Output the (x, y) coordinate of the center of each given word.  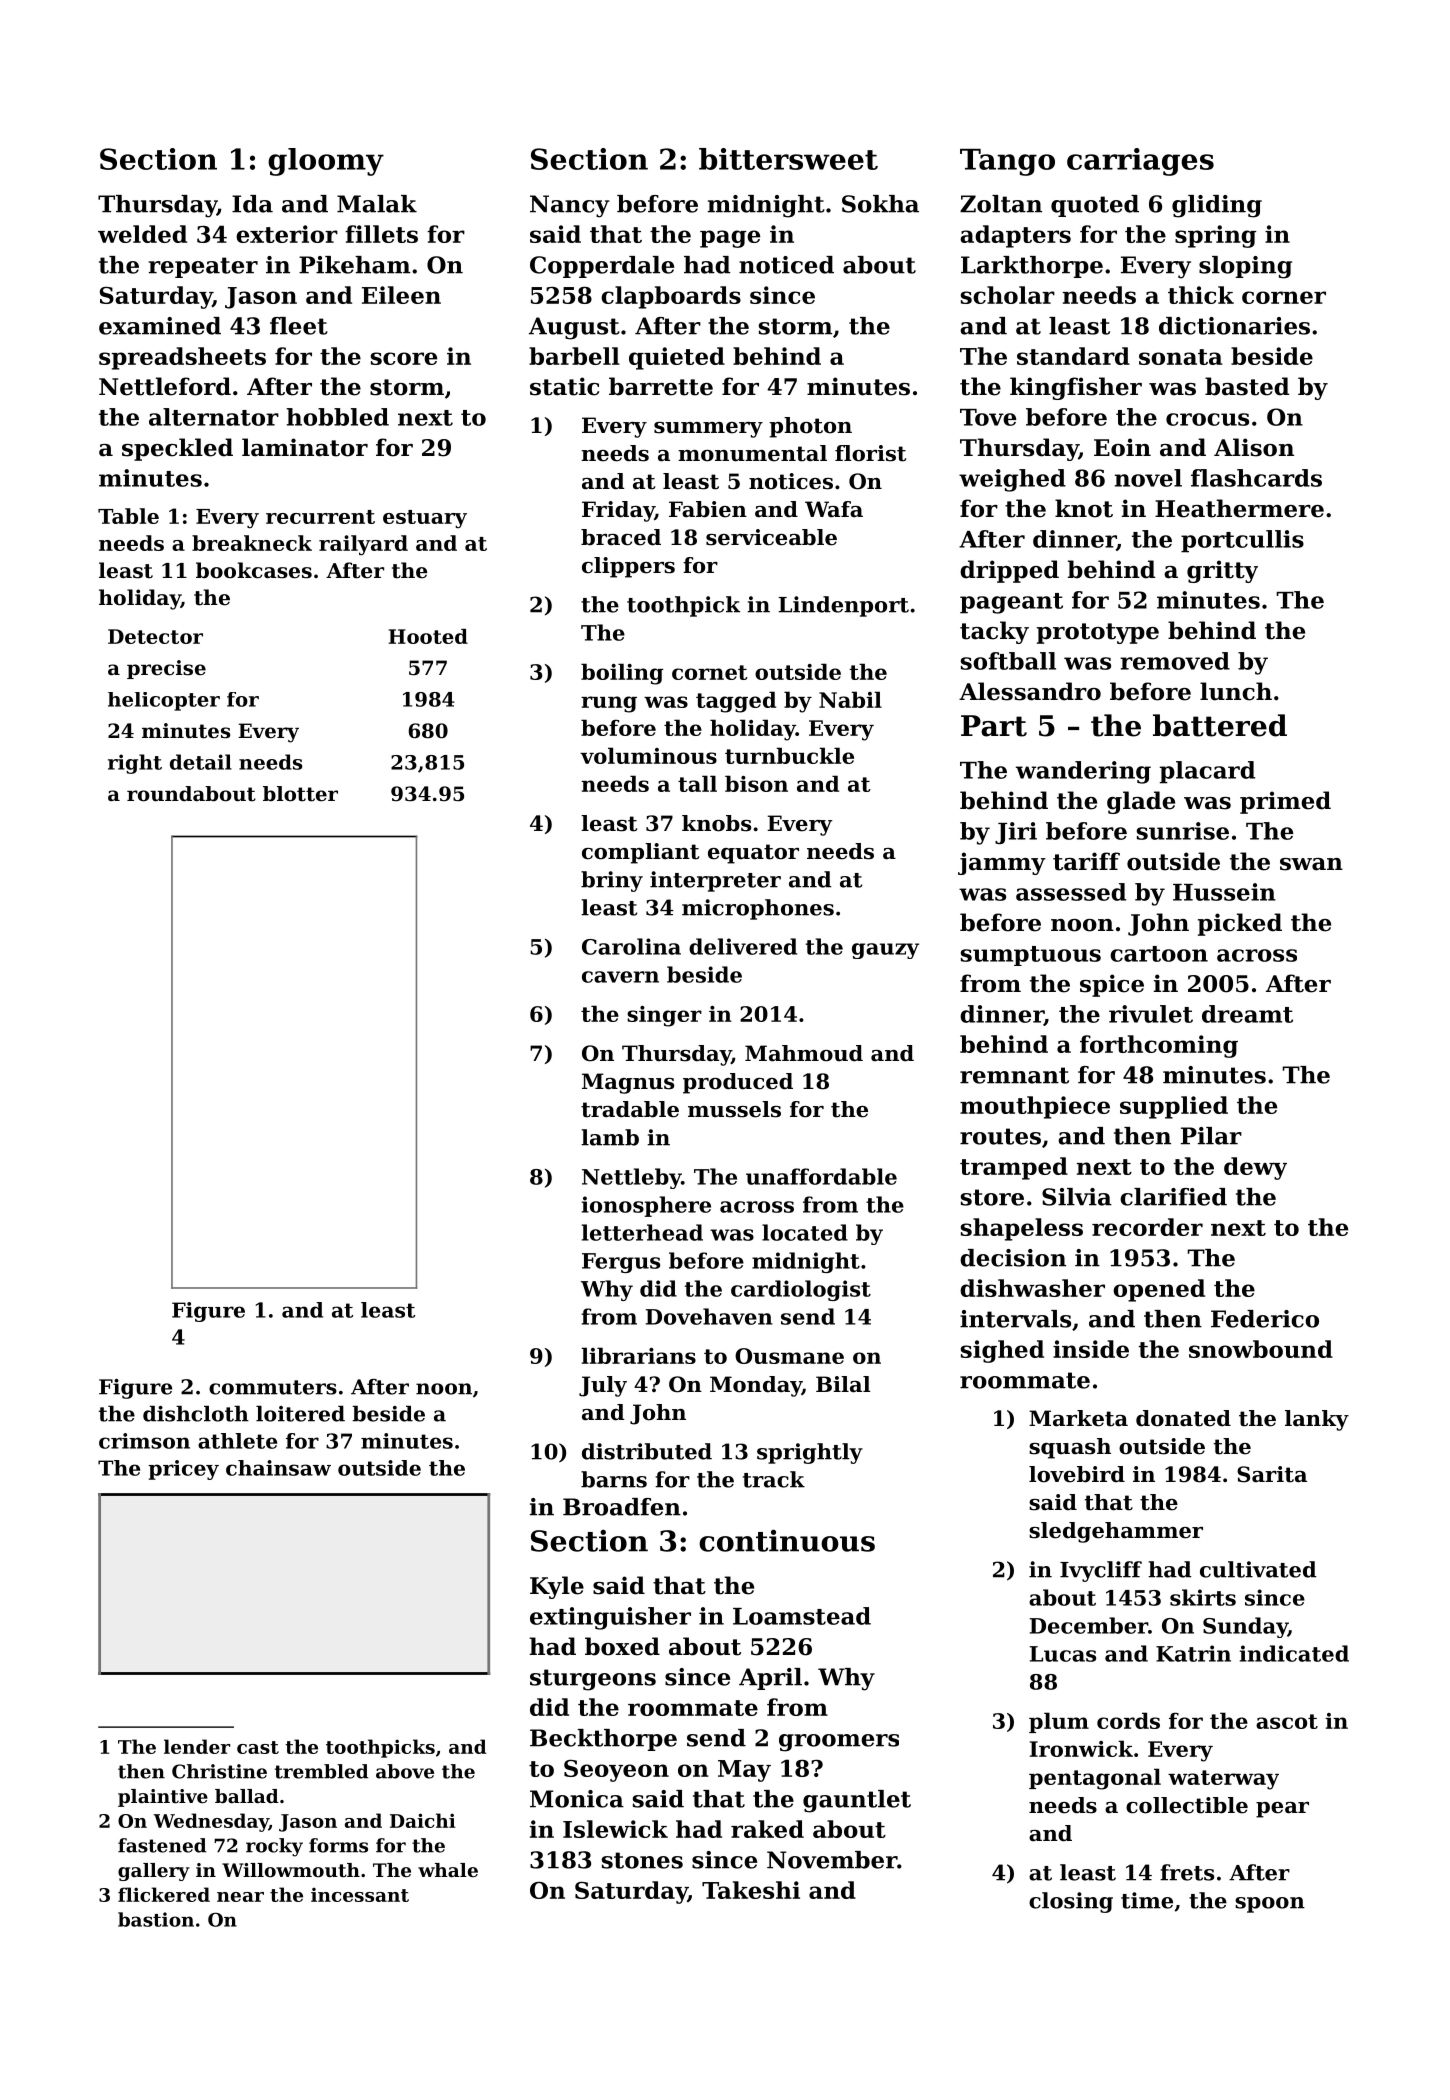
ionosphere (646, 1206)
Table (128, 516)
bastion (156, 1919)
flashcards (1256, 478)
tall (697, 783)
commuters (273, 1387)
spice (1112, 985)
